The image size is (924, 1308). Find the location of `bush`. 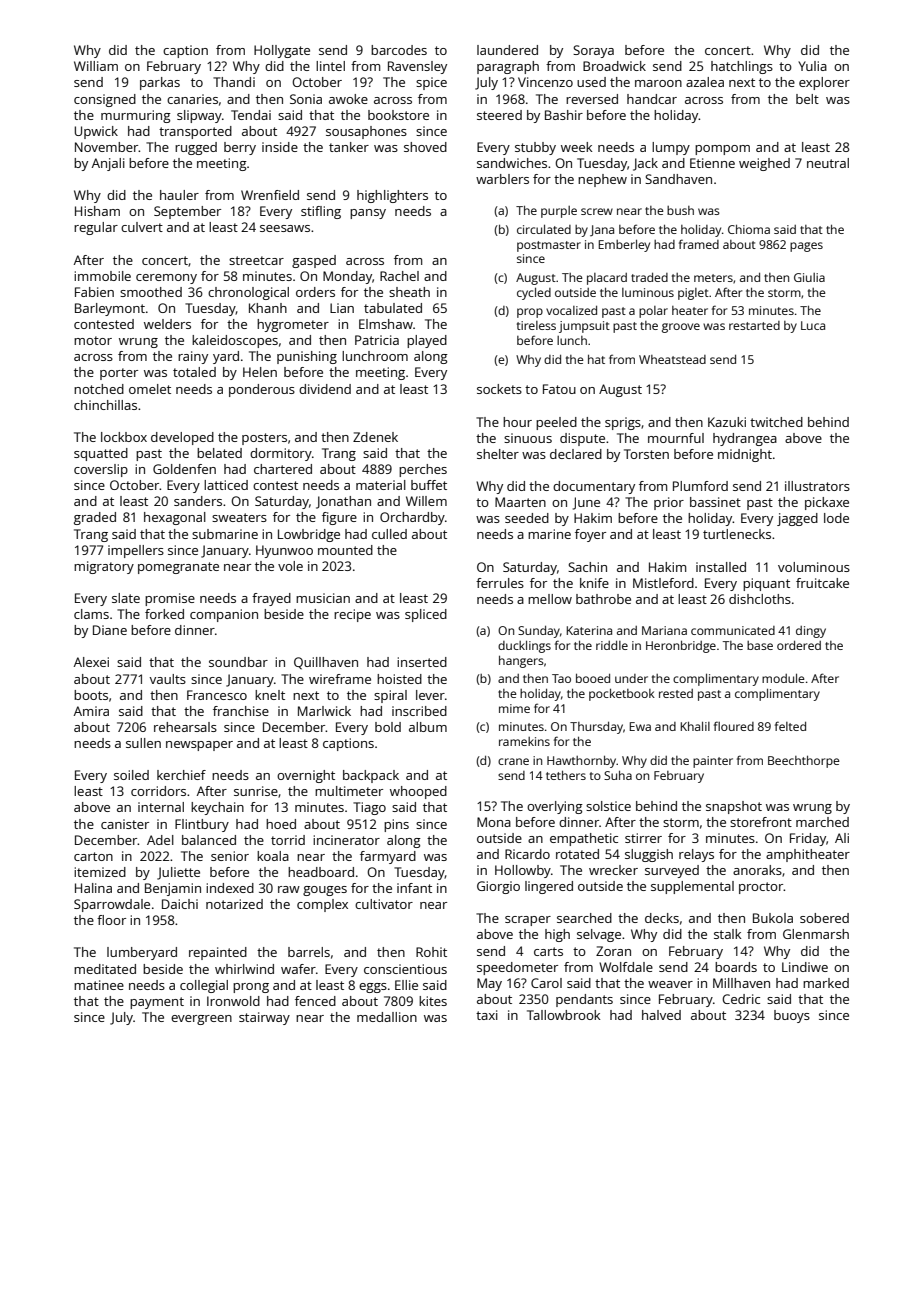

bush is located at coordinates (680, 210).
